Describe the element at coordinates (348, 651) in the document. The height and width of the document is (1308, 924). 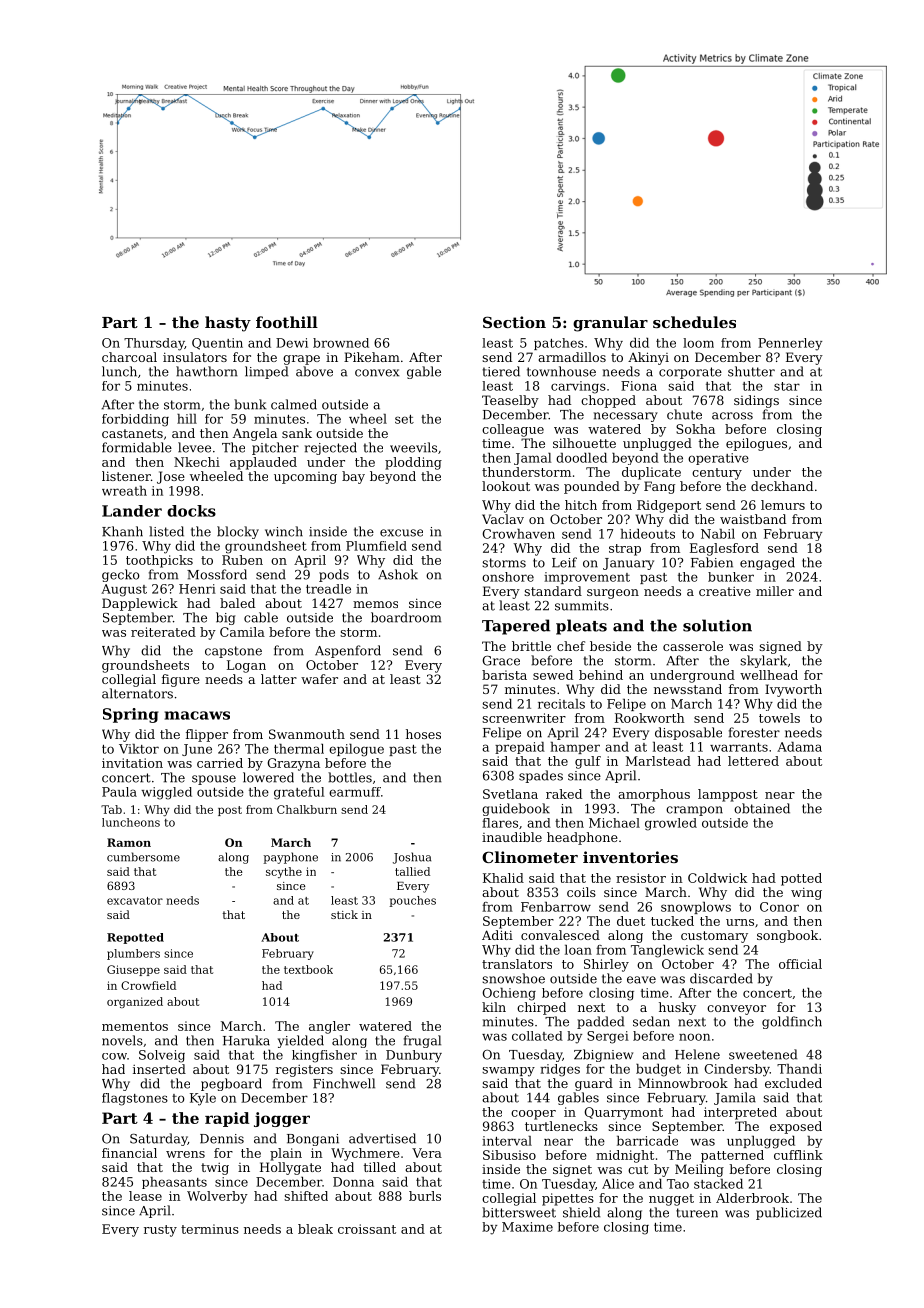
I see `Aspenford` at that location.
